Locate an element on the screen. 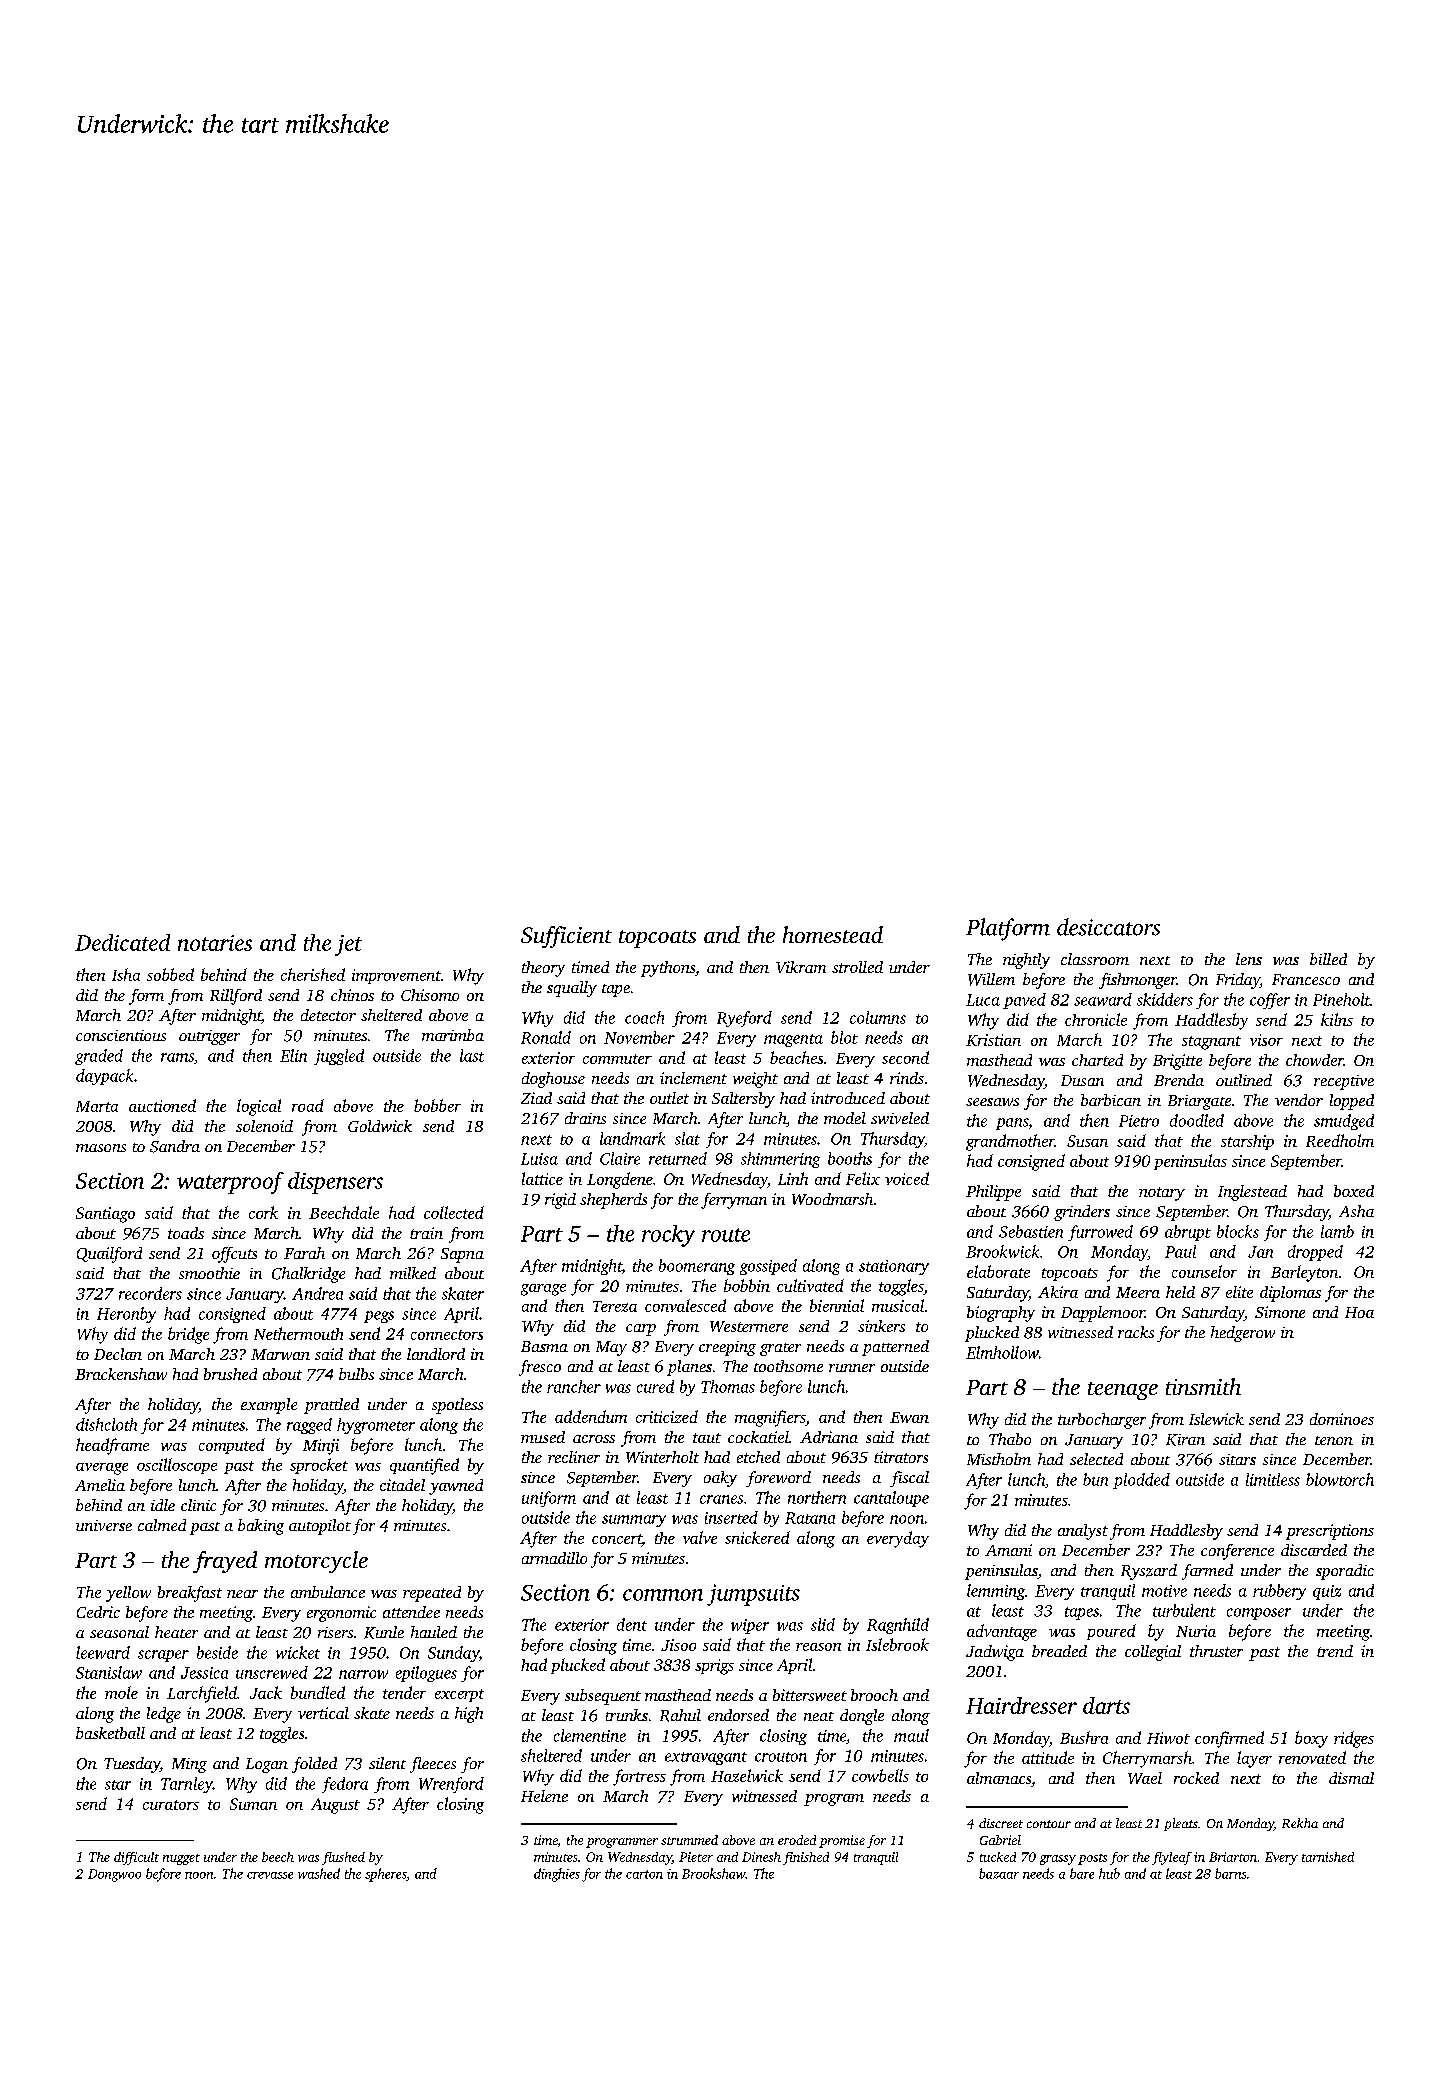 The width and height of the screenshot is (1450, 2100). motorcycle is located at coordinates (316, 1562).
